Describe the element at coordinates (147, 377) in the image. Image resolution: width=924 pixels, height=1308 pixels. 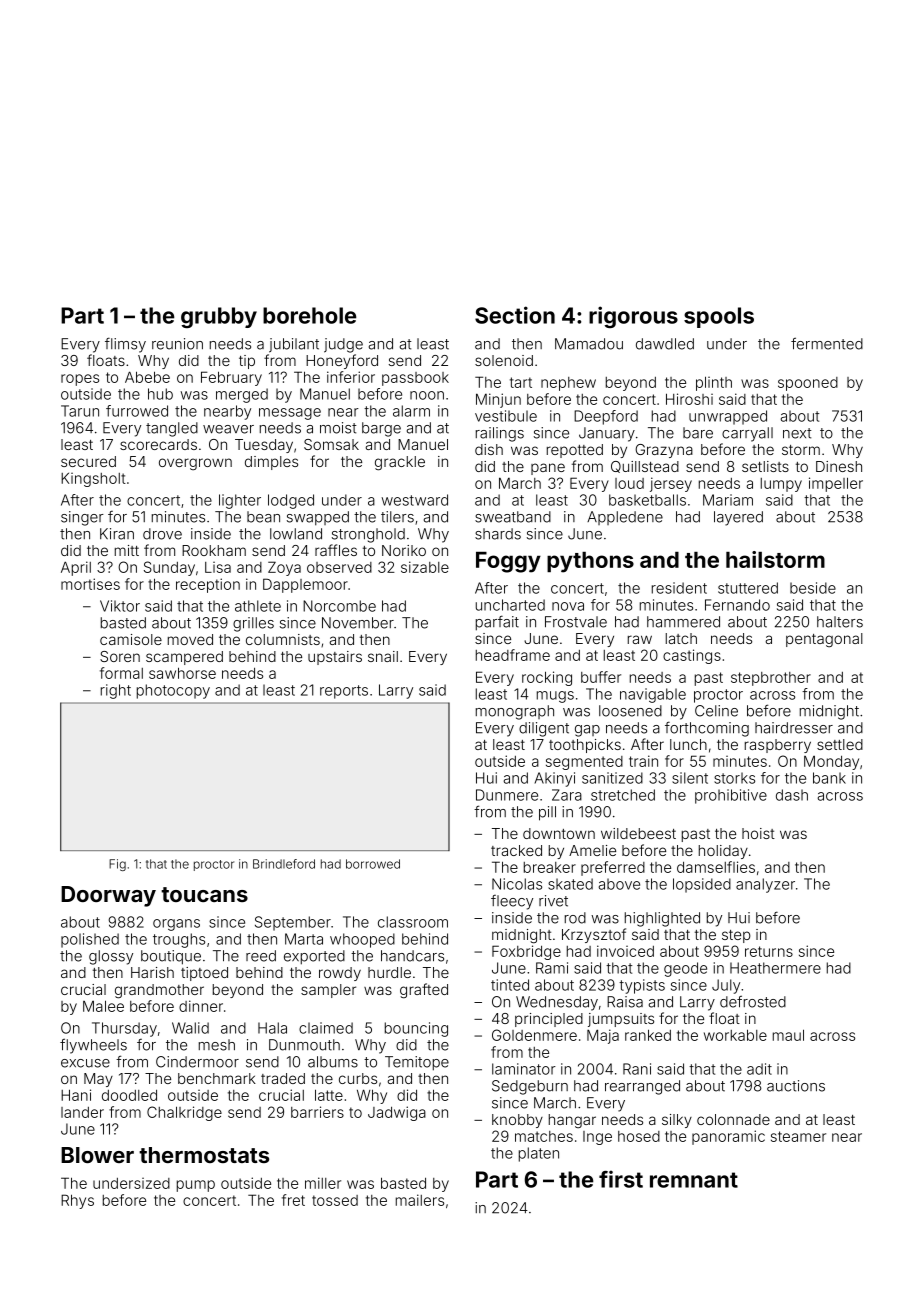
I see `Abebe` at that location.
